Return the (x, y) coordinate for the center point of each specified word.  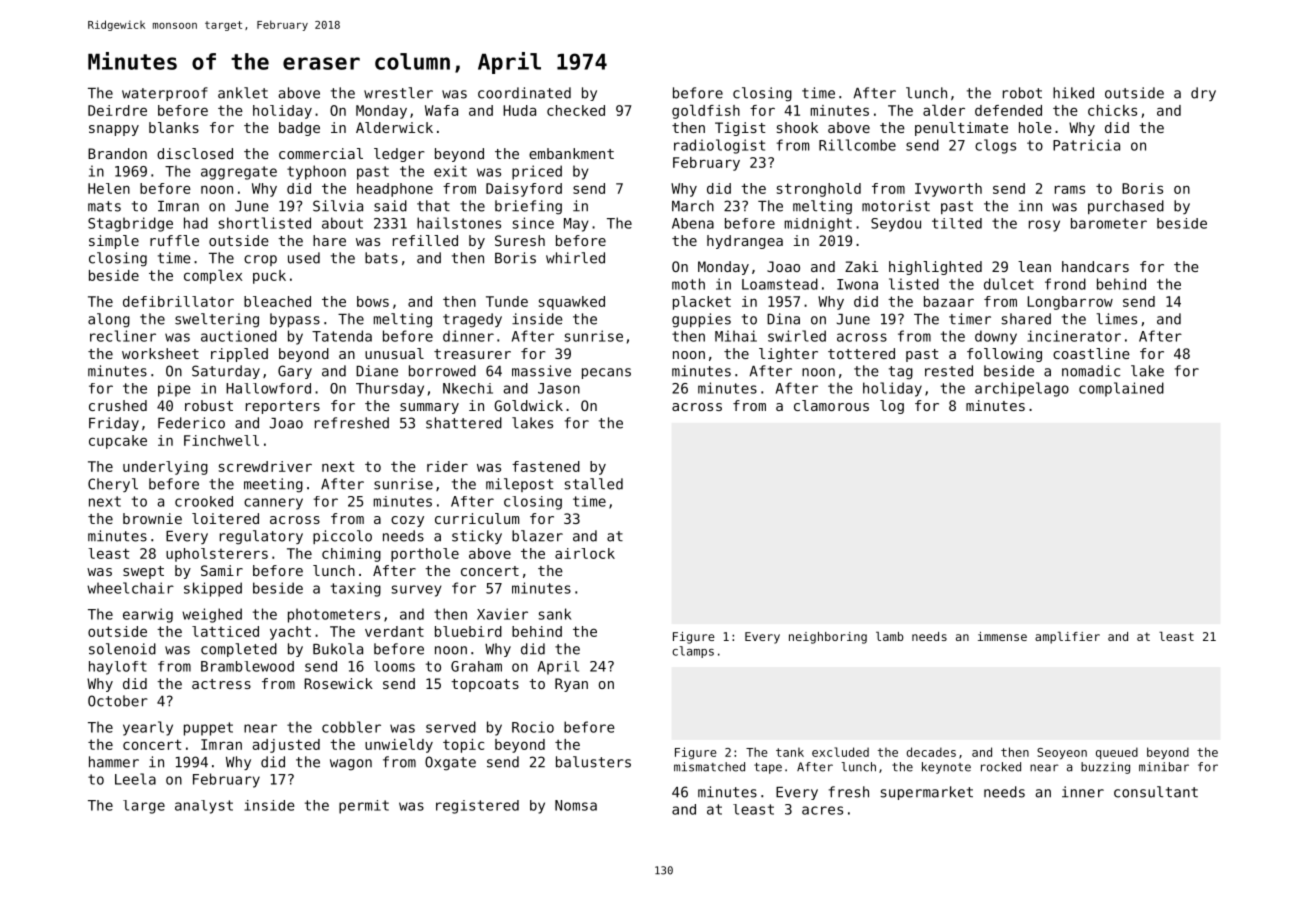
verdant (394, 631)
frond (1065, 284)
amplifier (1067, 638)
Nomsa (576, 805)
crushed (118, 405)
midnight (818, 225)
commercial (321, 153)
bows (373, 301)
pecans (606, 373)
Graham (476, 666)
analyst (204, 807)
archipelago (1022, 389)
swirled (797, 336)
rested (949, 371)
